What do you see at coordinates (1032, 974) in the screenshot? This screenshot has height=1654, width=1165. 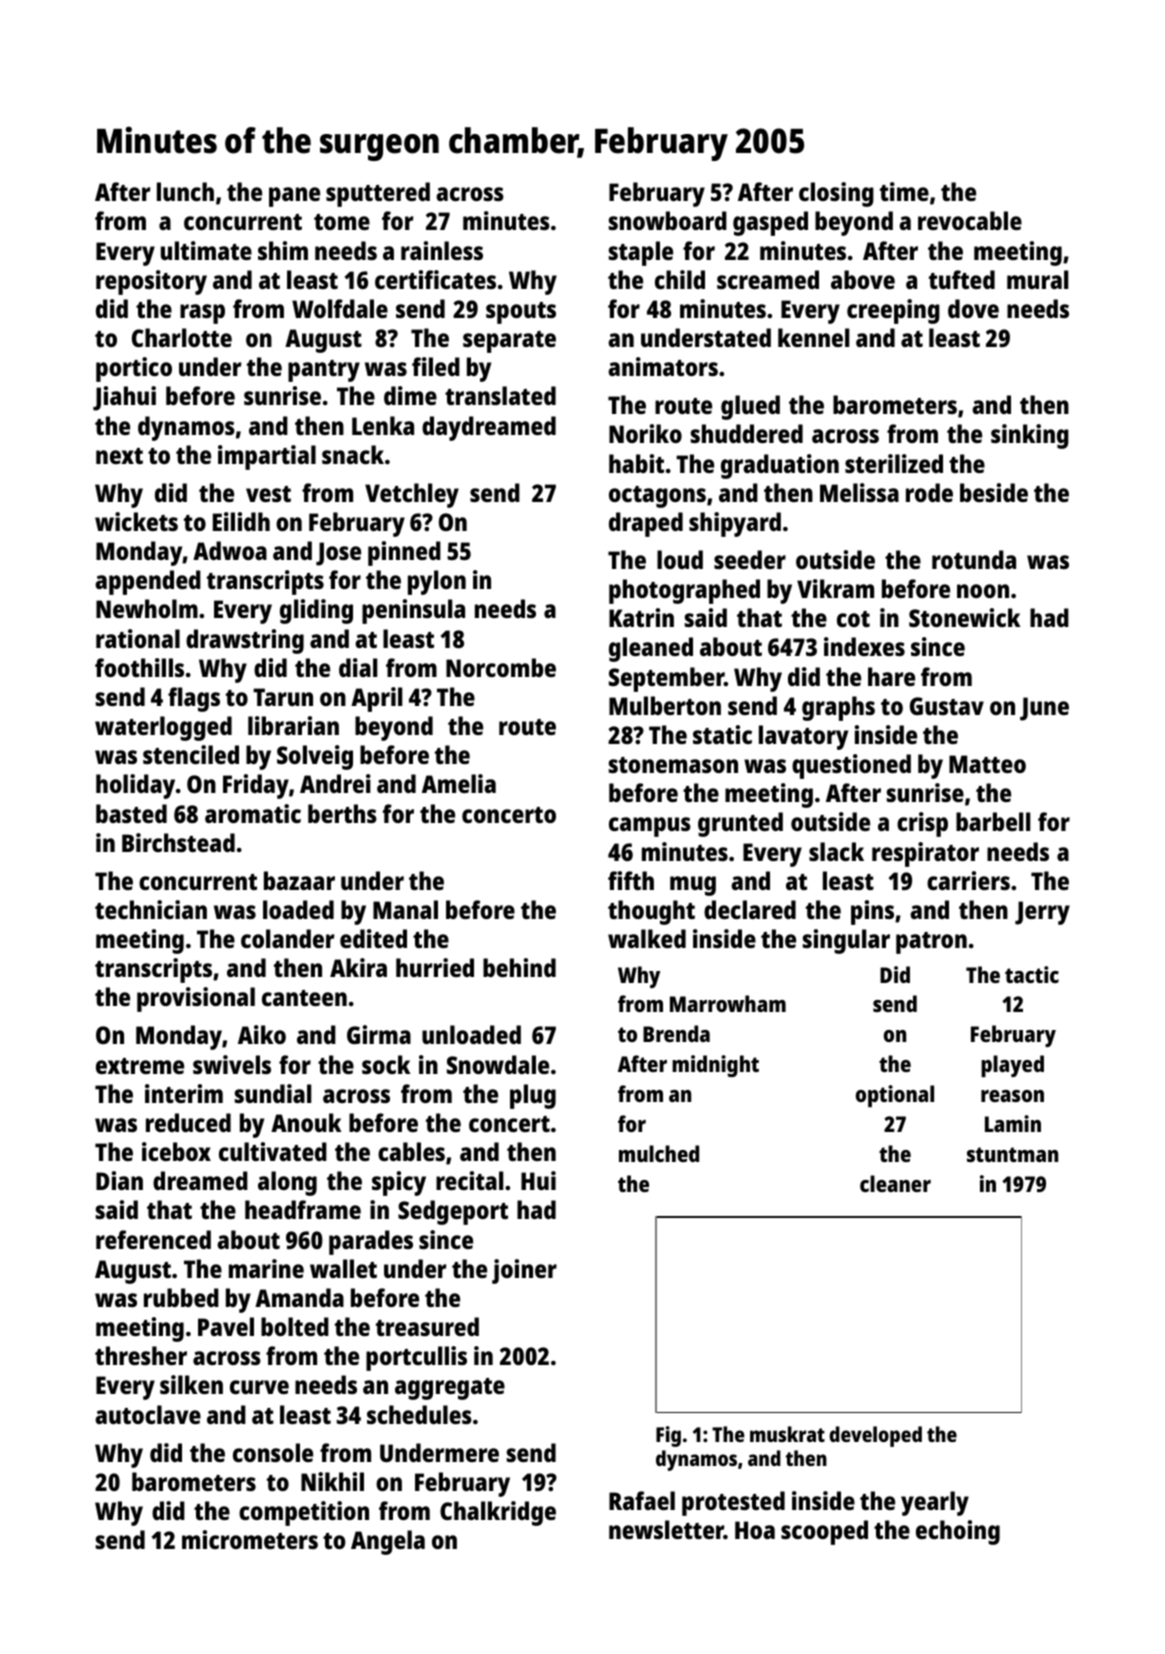 I see `tactic` at bounding box center [1032, 974].
